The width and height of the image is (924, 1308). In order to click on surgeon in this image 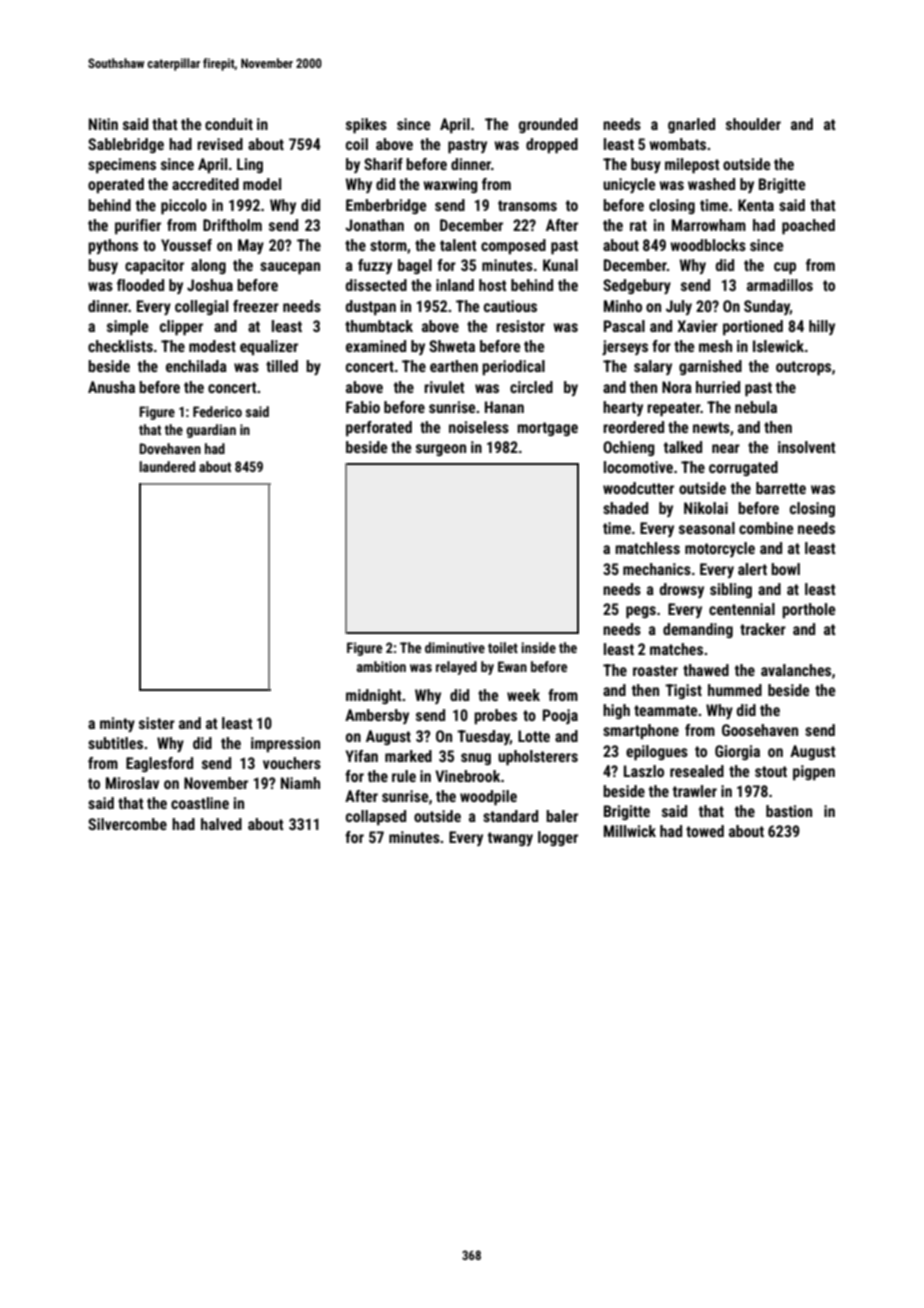, I will do `click(441, 450)`.
